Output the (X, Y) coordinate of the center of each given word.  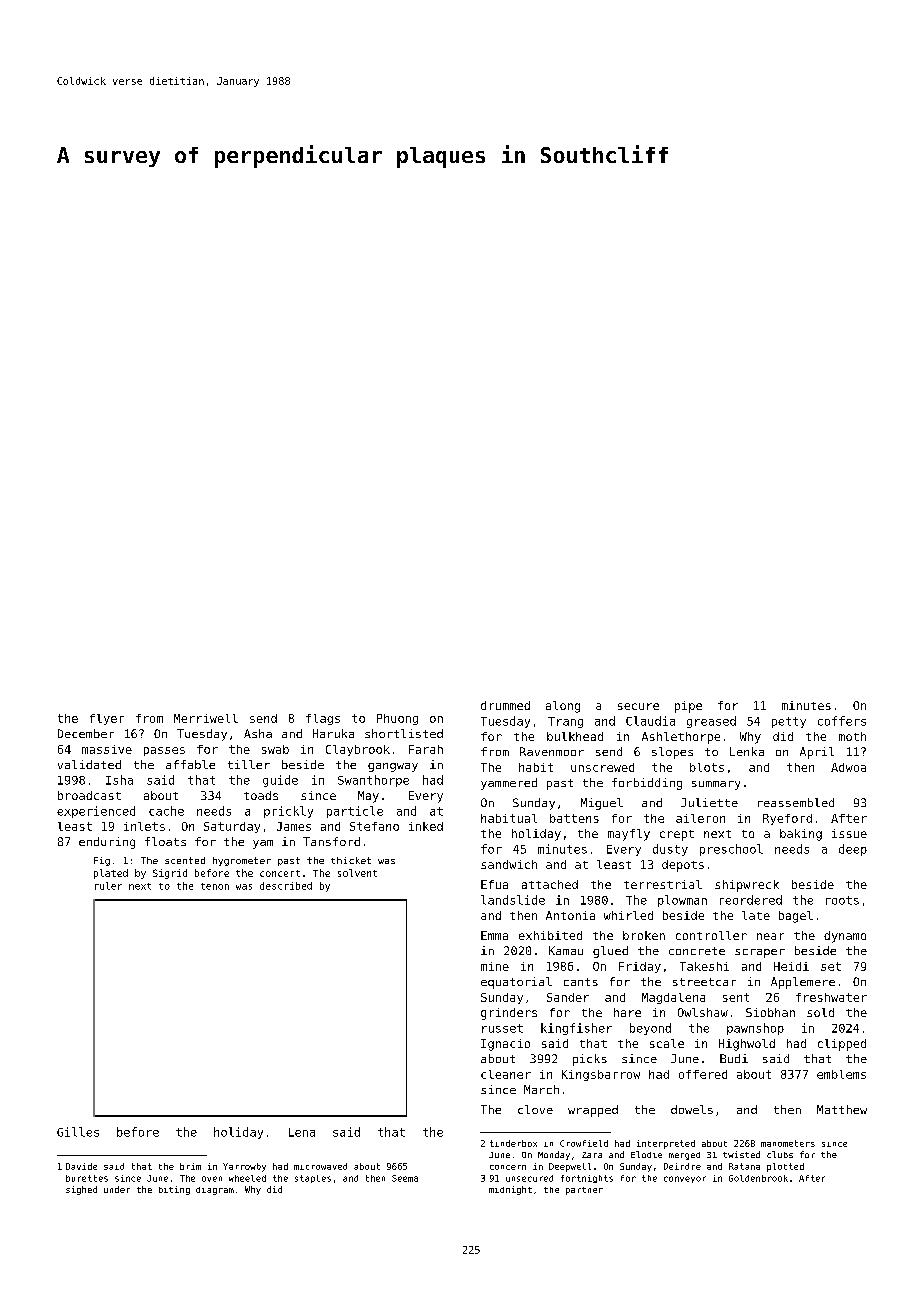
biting (174, 1190)
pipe (688, 707)
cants (581, 982)
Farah (426, 749)
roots (842, 900)
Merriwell (206, 718)
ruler (108, 886)
